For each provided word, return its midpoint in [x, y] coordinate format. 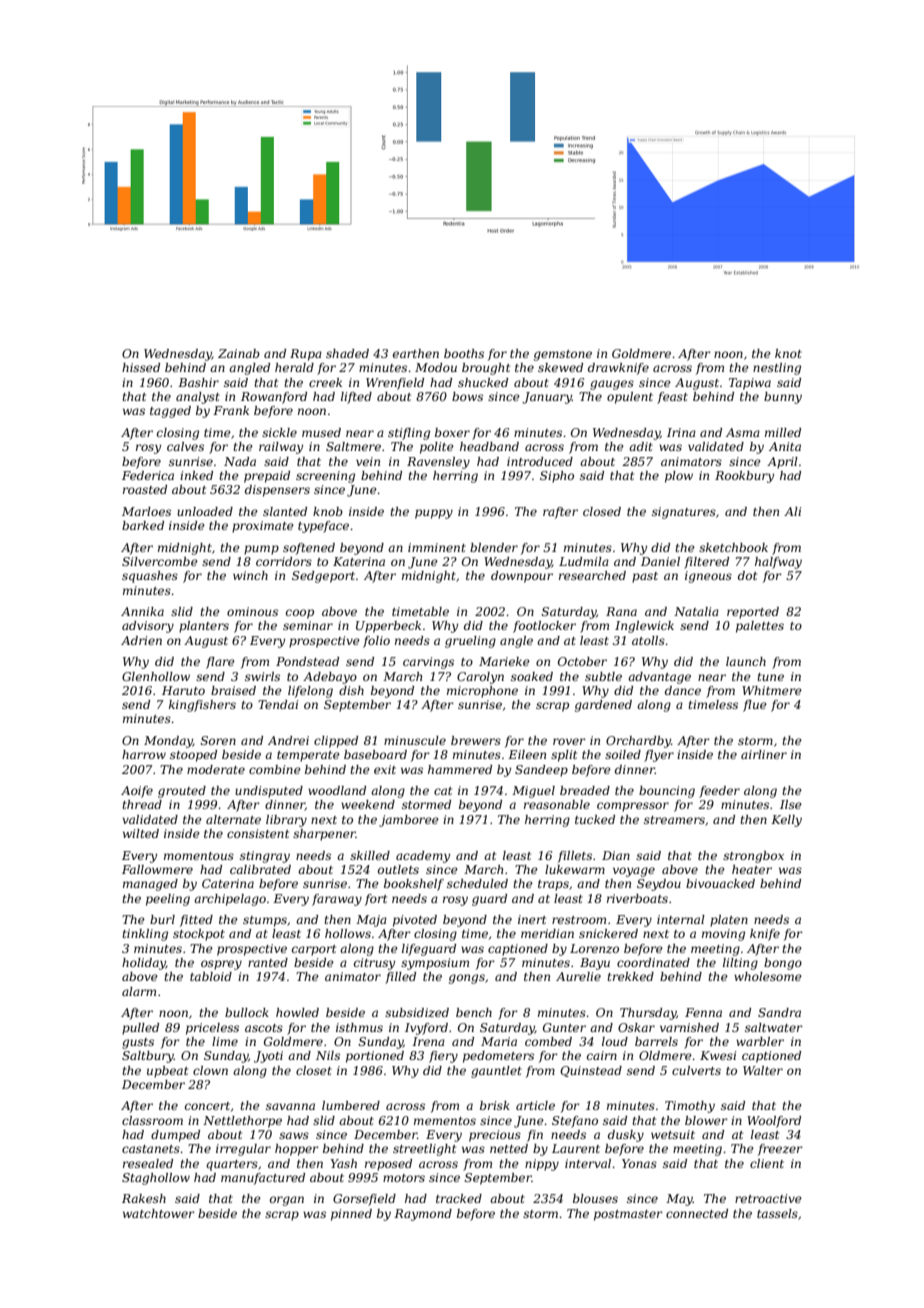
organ [287, 1201]
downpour [522, 577]
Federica [148, 475]
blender [494, 547]
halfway [778, 563]
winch [250, 575]
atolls [648, 640]
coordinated [653, 962]
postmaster [628, 1215]
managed [150, 885]
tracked [459, 1198]
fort [376, 900]
